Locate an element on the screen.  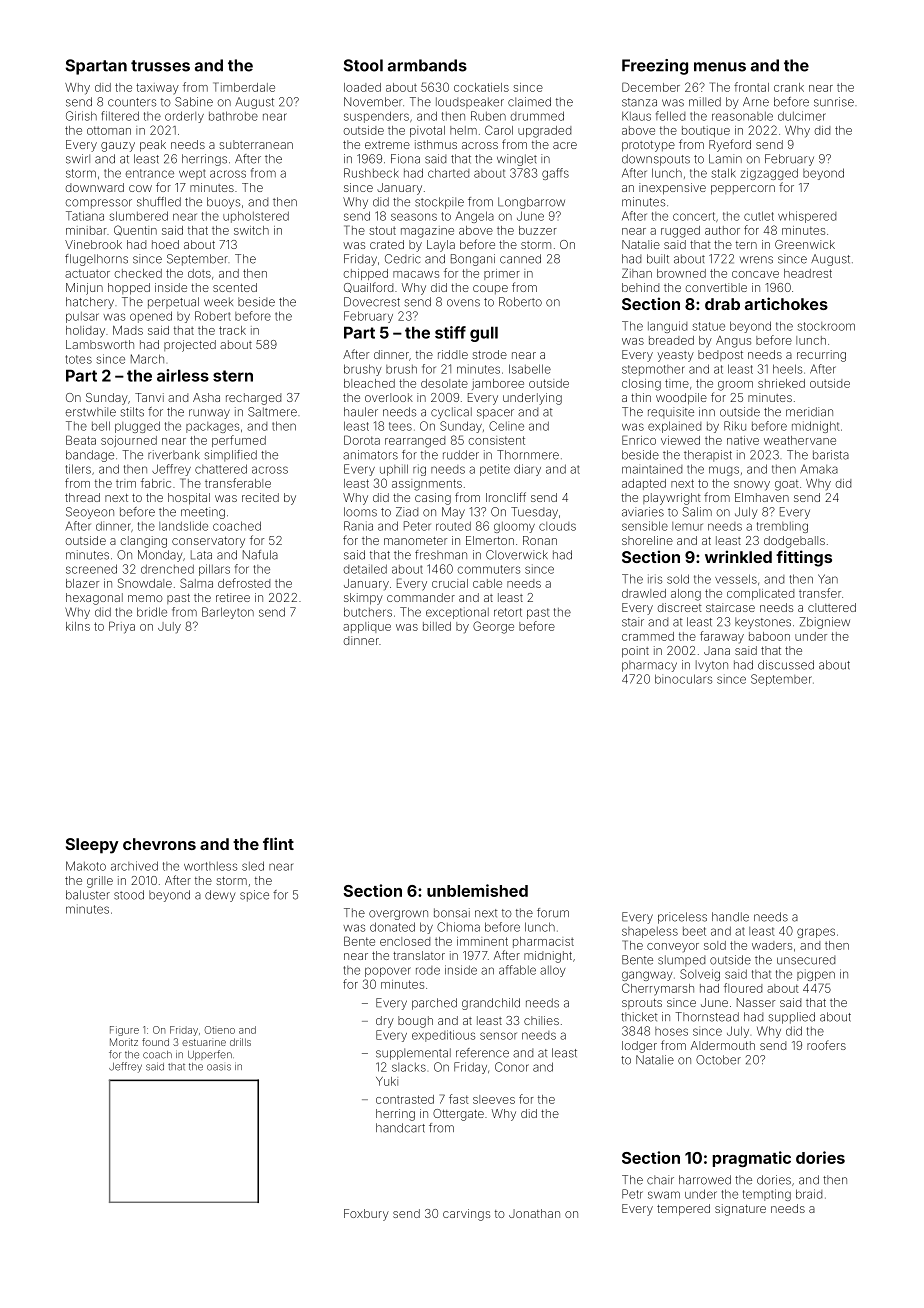
trusses is located at coordinates (160, 66).
